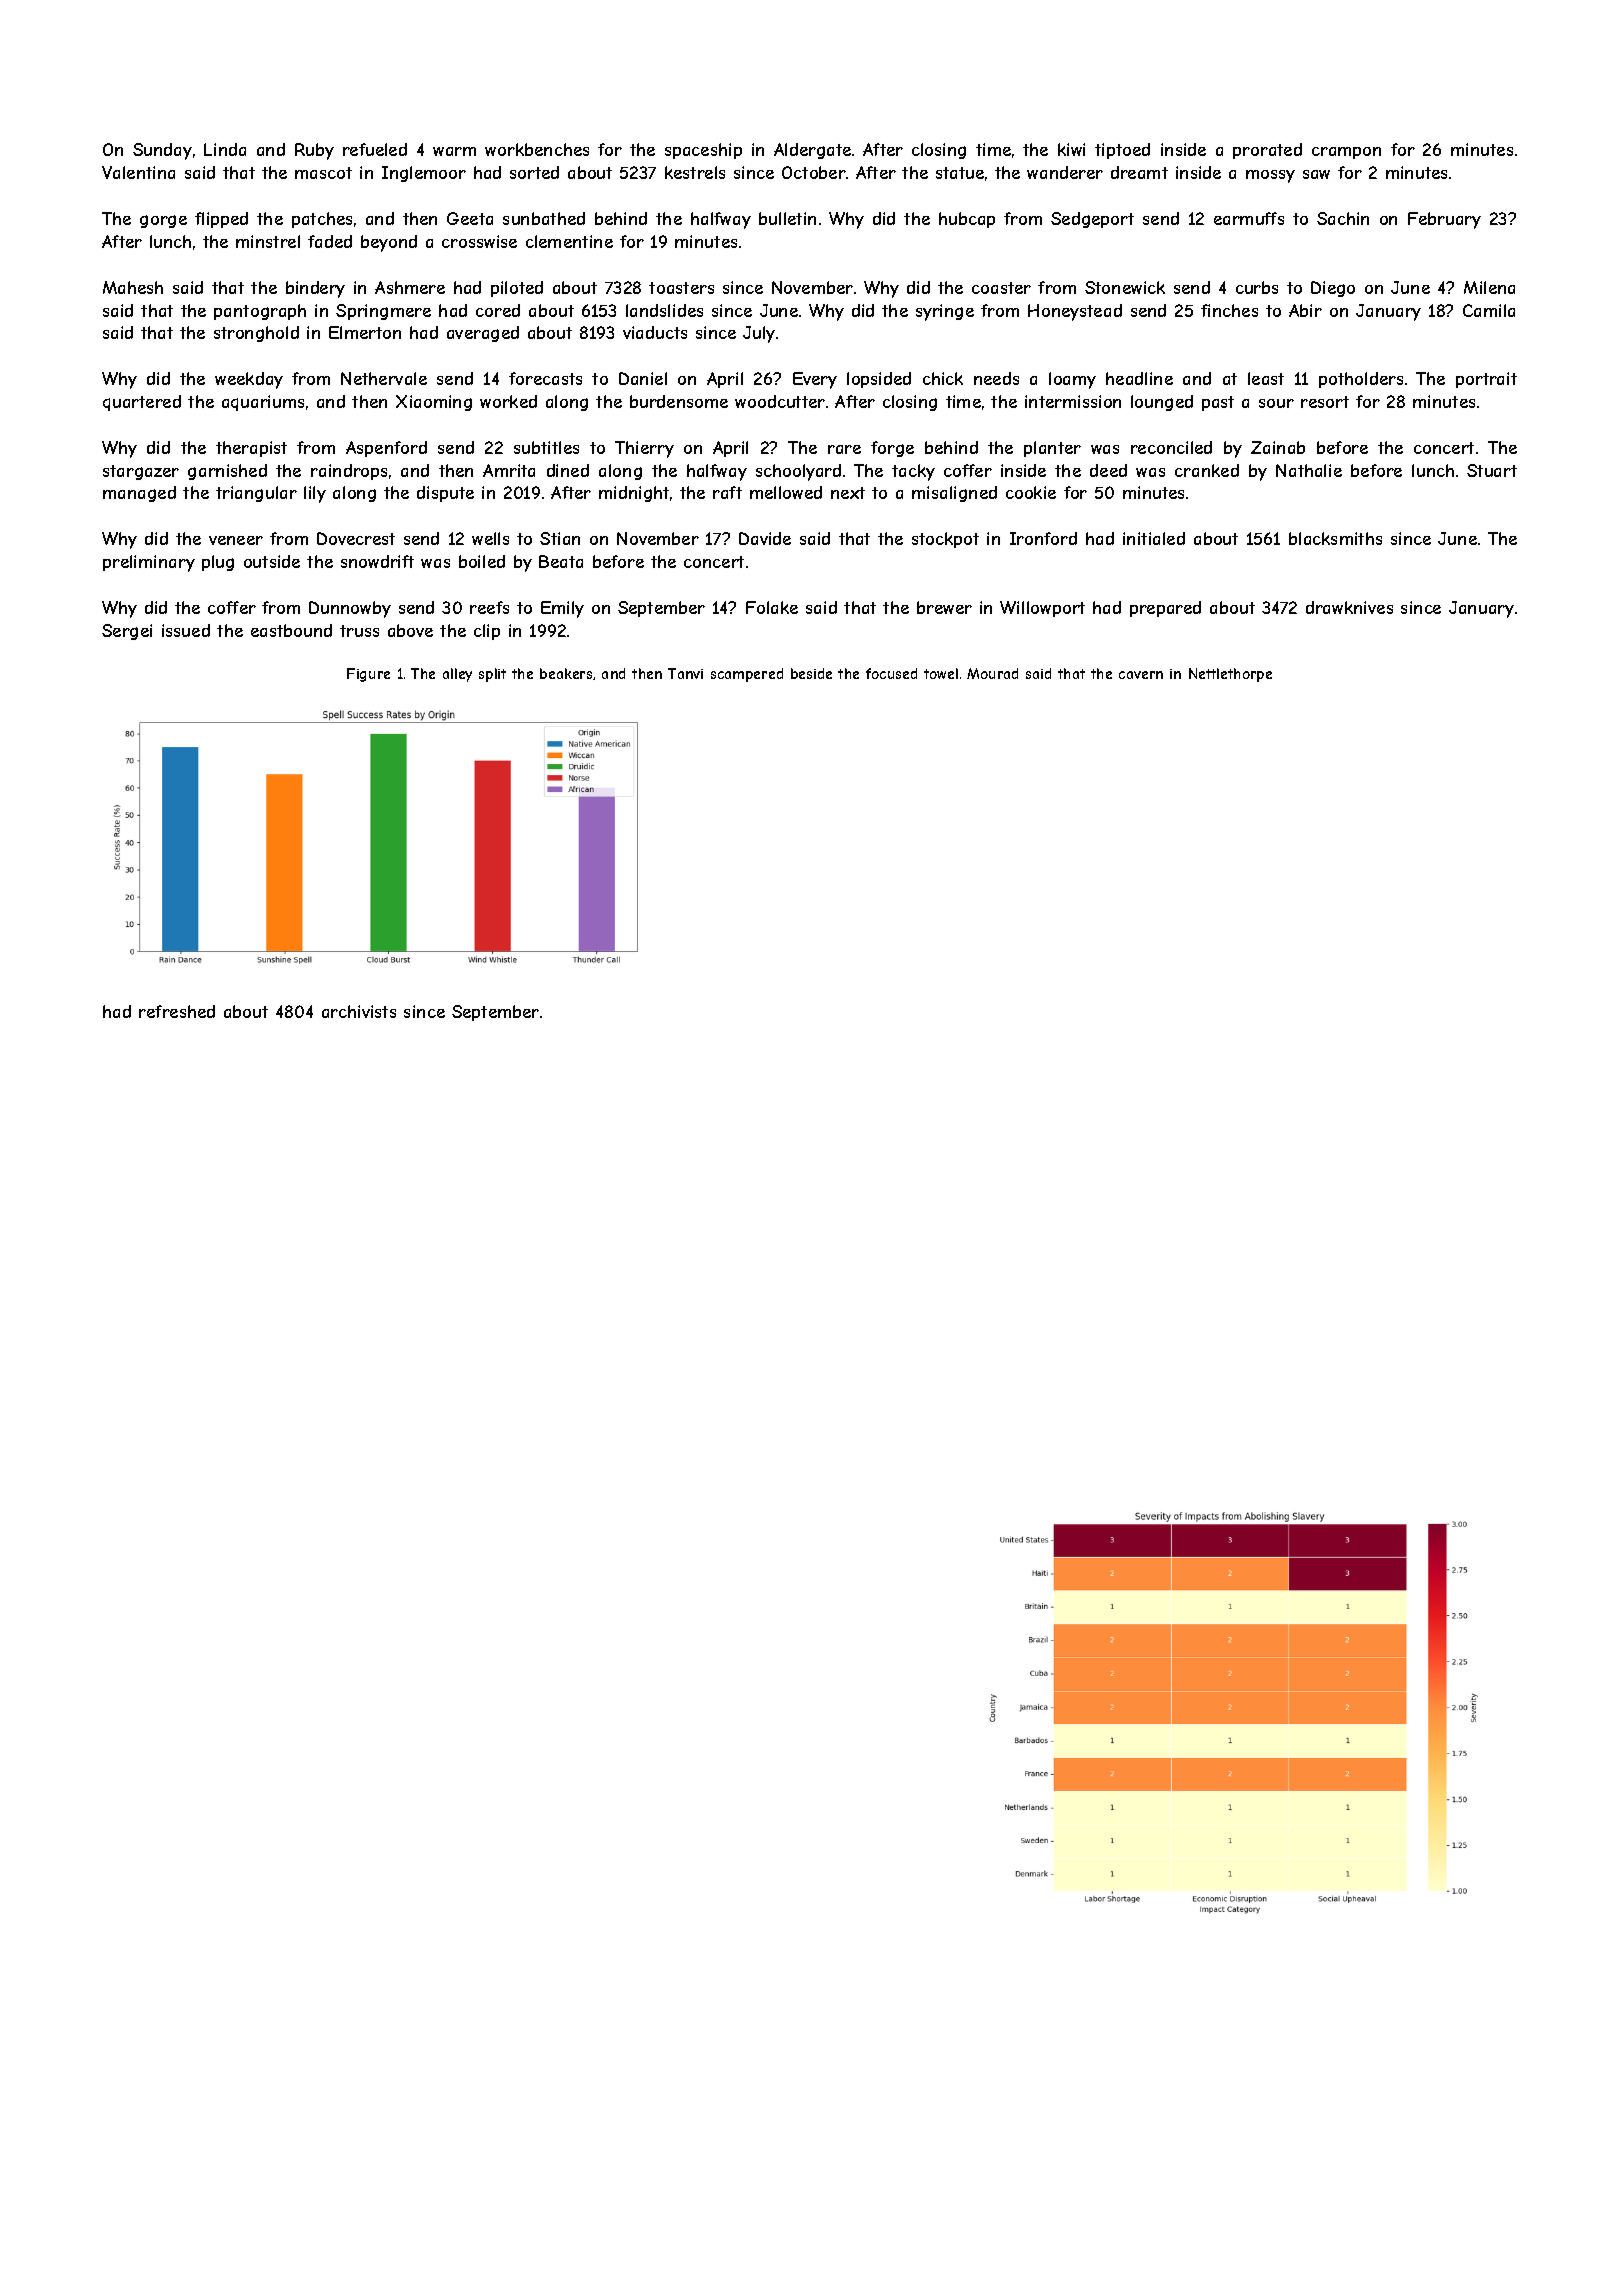 This page has width=1620, height=2292. I want to click on cavern, so click(1141, 675).
